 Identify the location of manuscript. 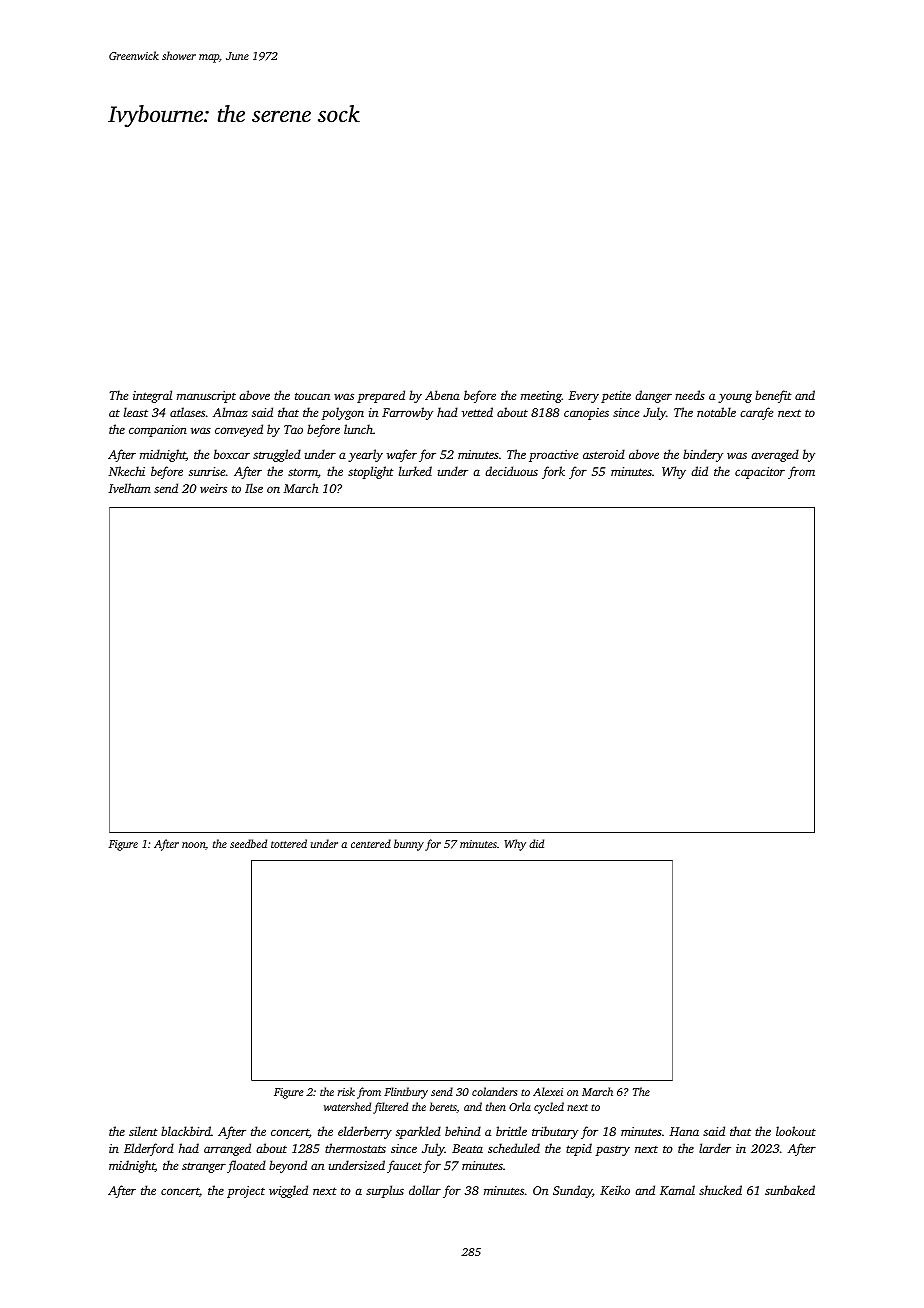
(206, 397).
